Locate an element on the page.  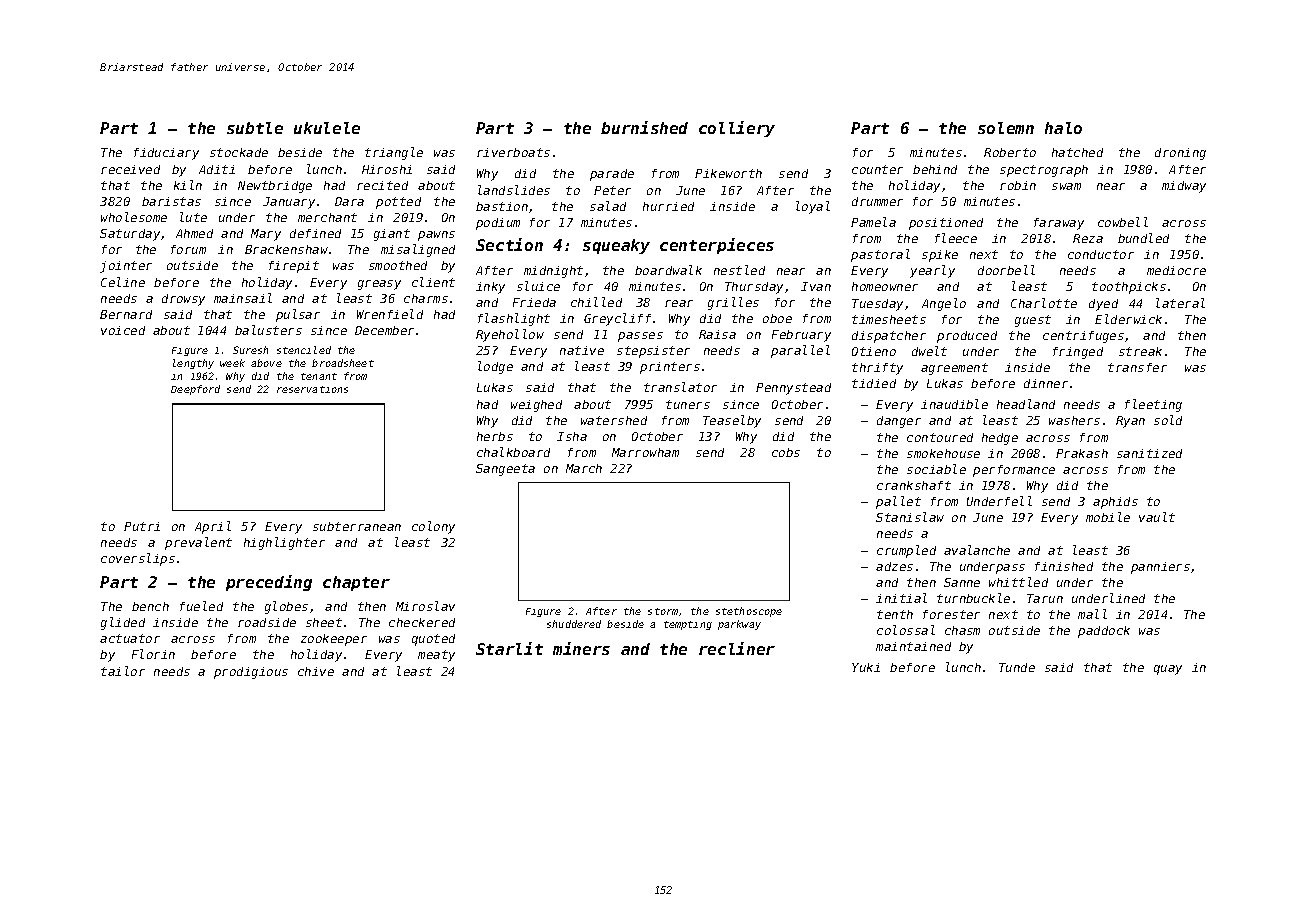
Yuki is located at coordinates (866, 667).
